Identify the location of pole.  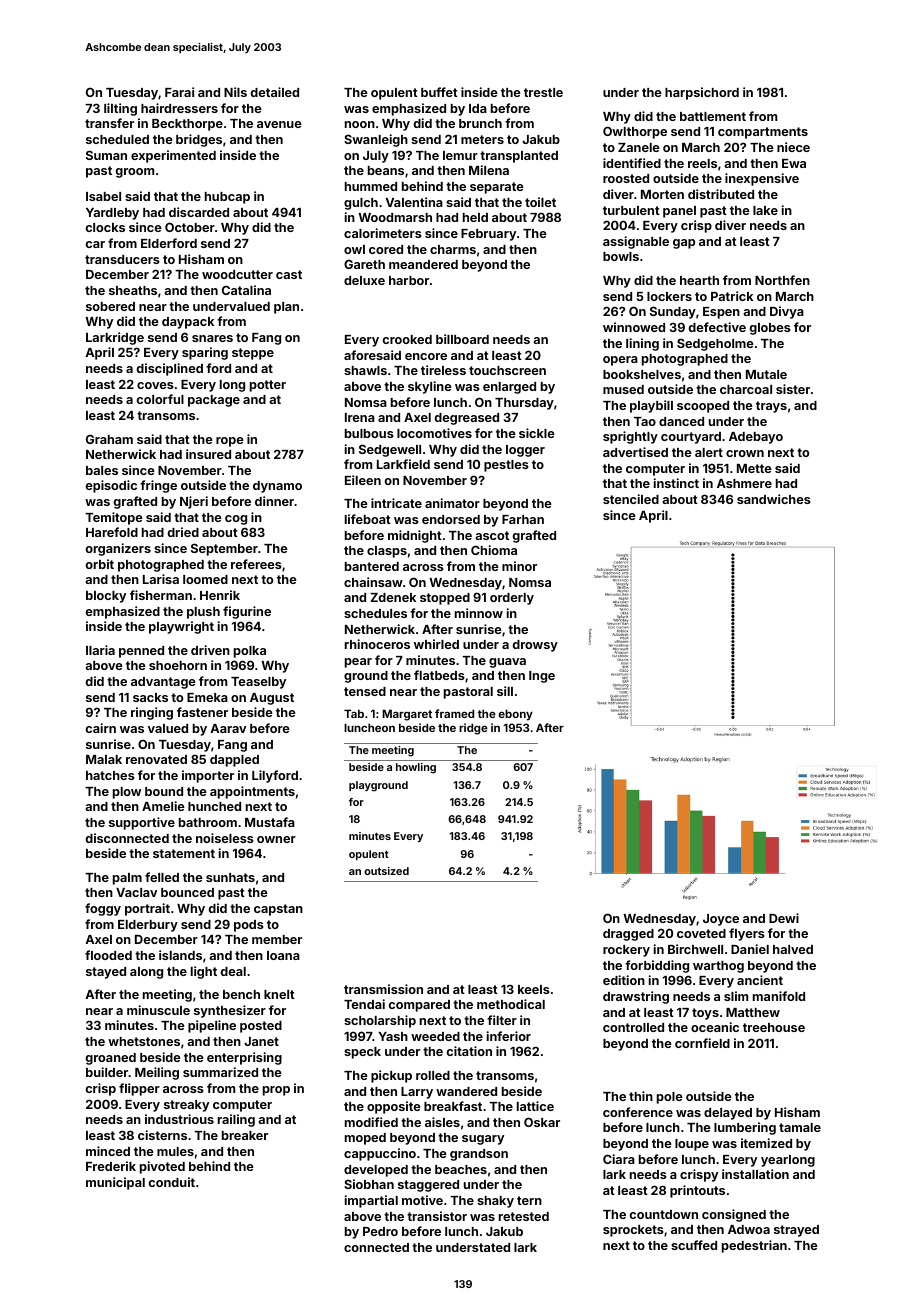
(670, 1098).
